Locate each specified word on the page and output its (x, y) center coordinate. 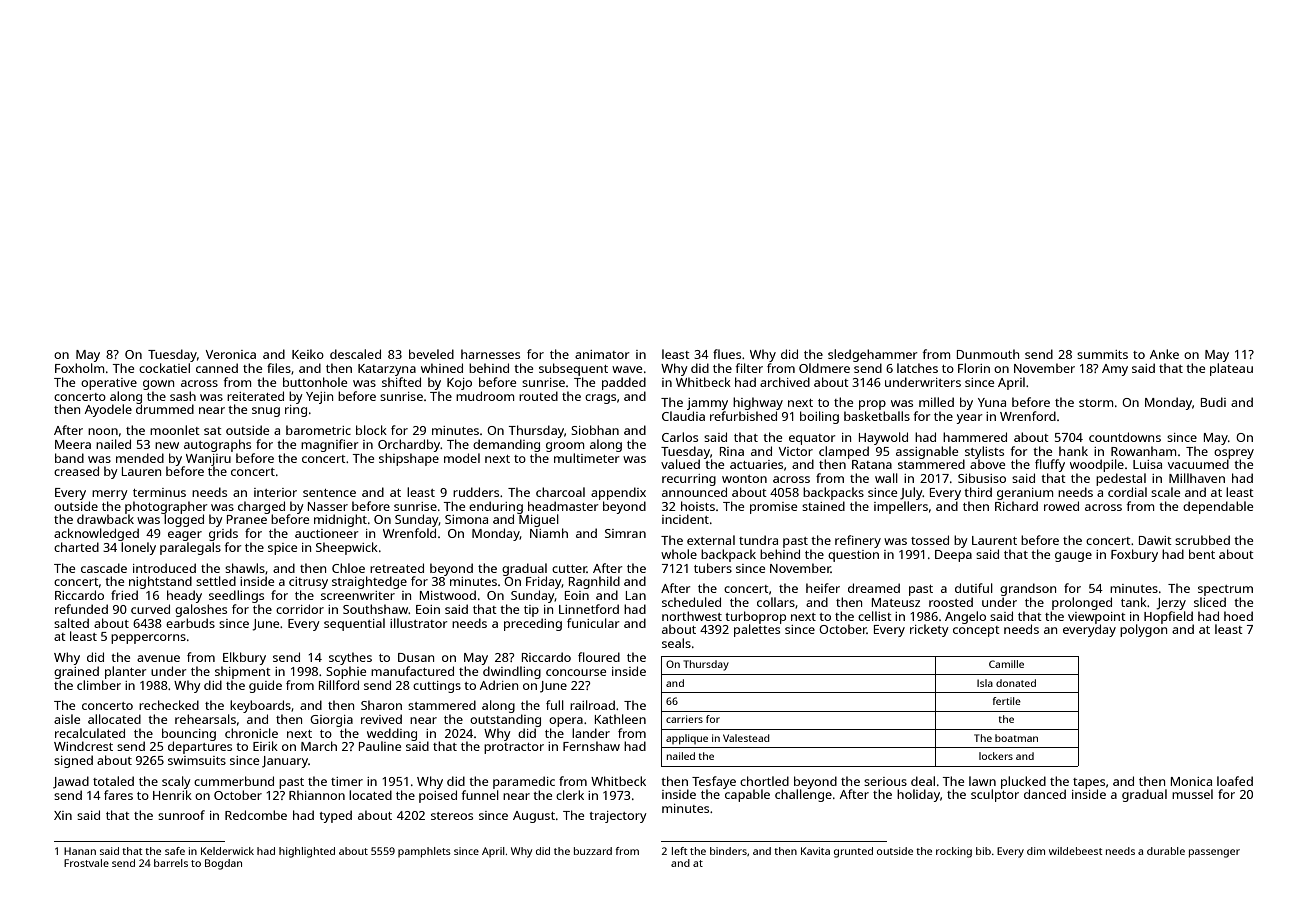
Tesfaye (714, 782)
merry (110, 495)
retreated (397, 568)
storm (1096, 403)
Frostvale (86, 863)
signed (73, 761)
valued (680, 464)
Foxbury (1134, 555)
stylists (984, 452)
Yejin (319, 398)
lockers (996, 756)
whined (442, 368)
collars (776, 602)
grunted (853, 852)
